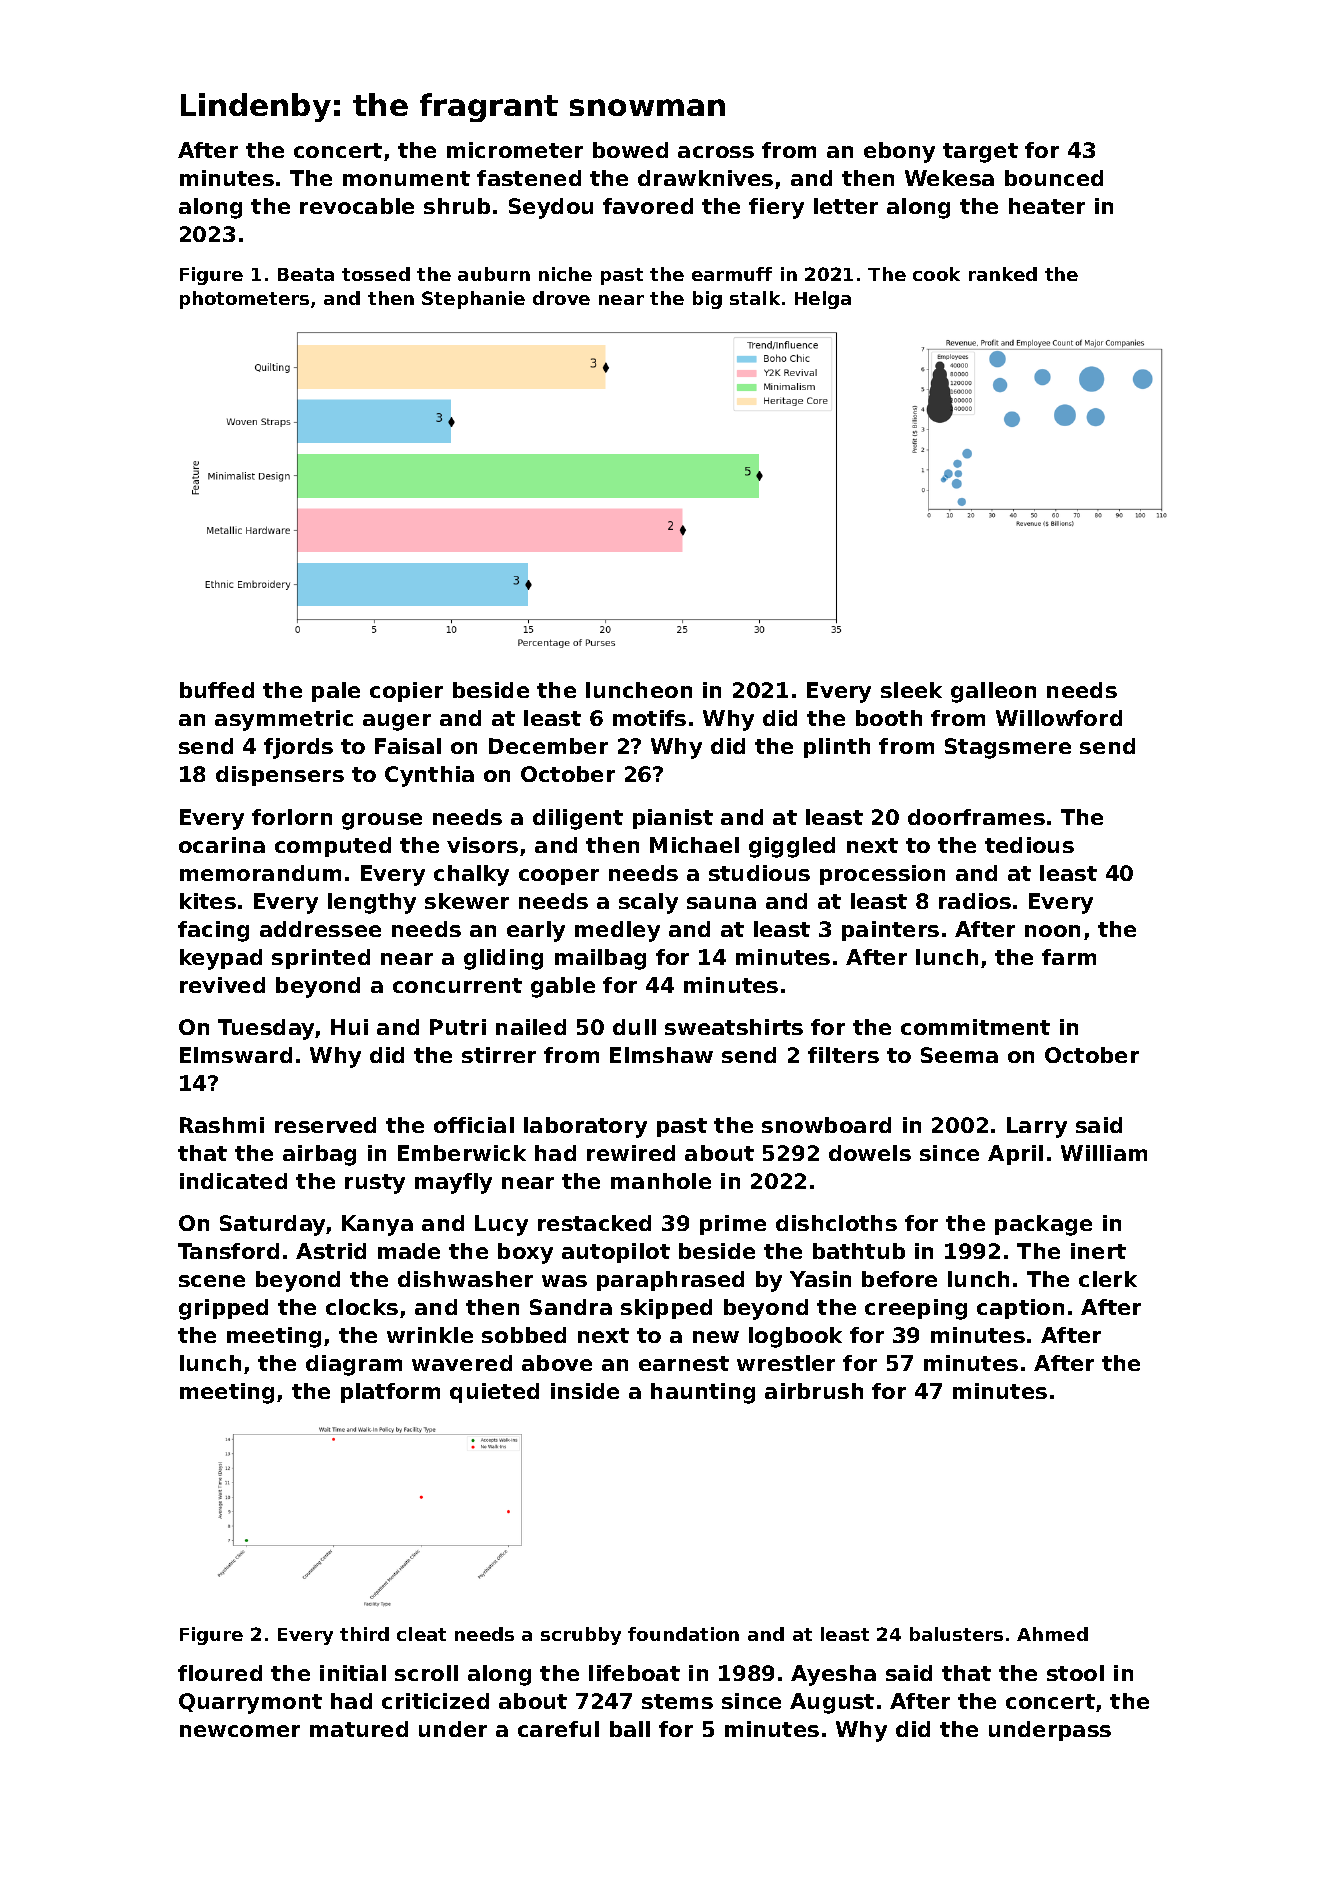 The width and height of the image is (1331, 1883). I want to click on stems, so click(677, 1701).
